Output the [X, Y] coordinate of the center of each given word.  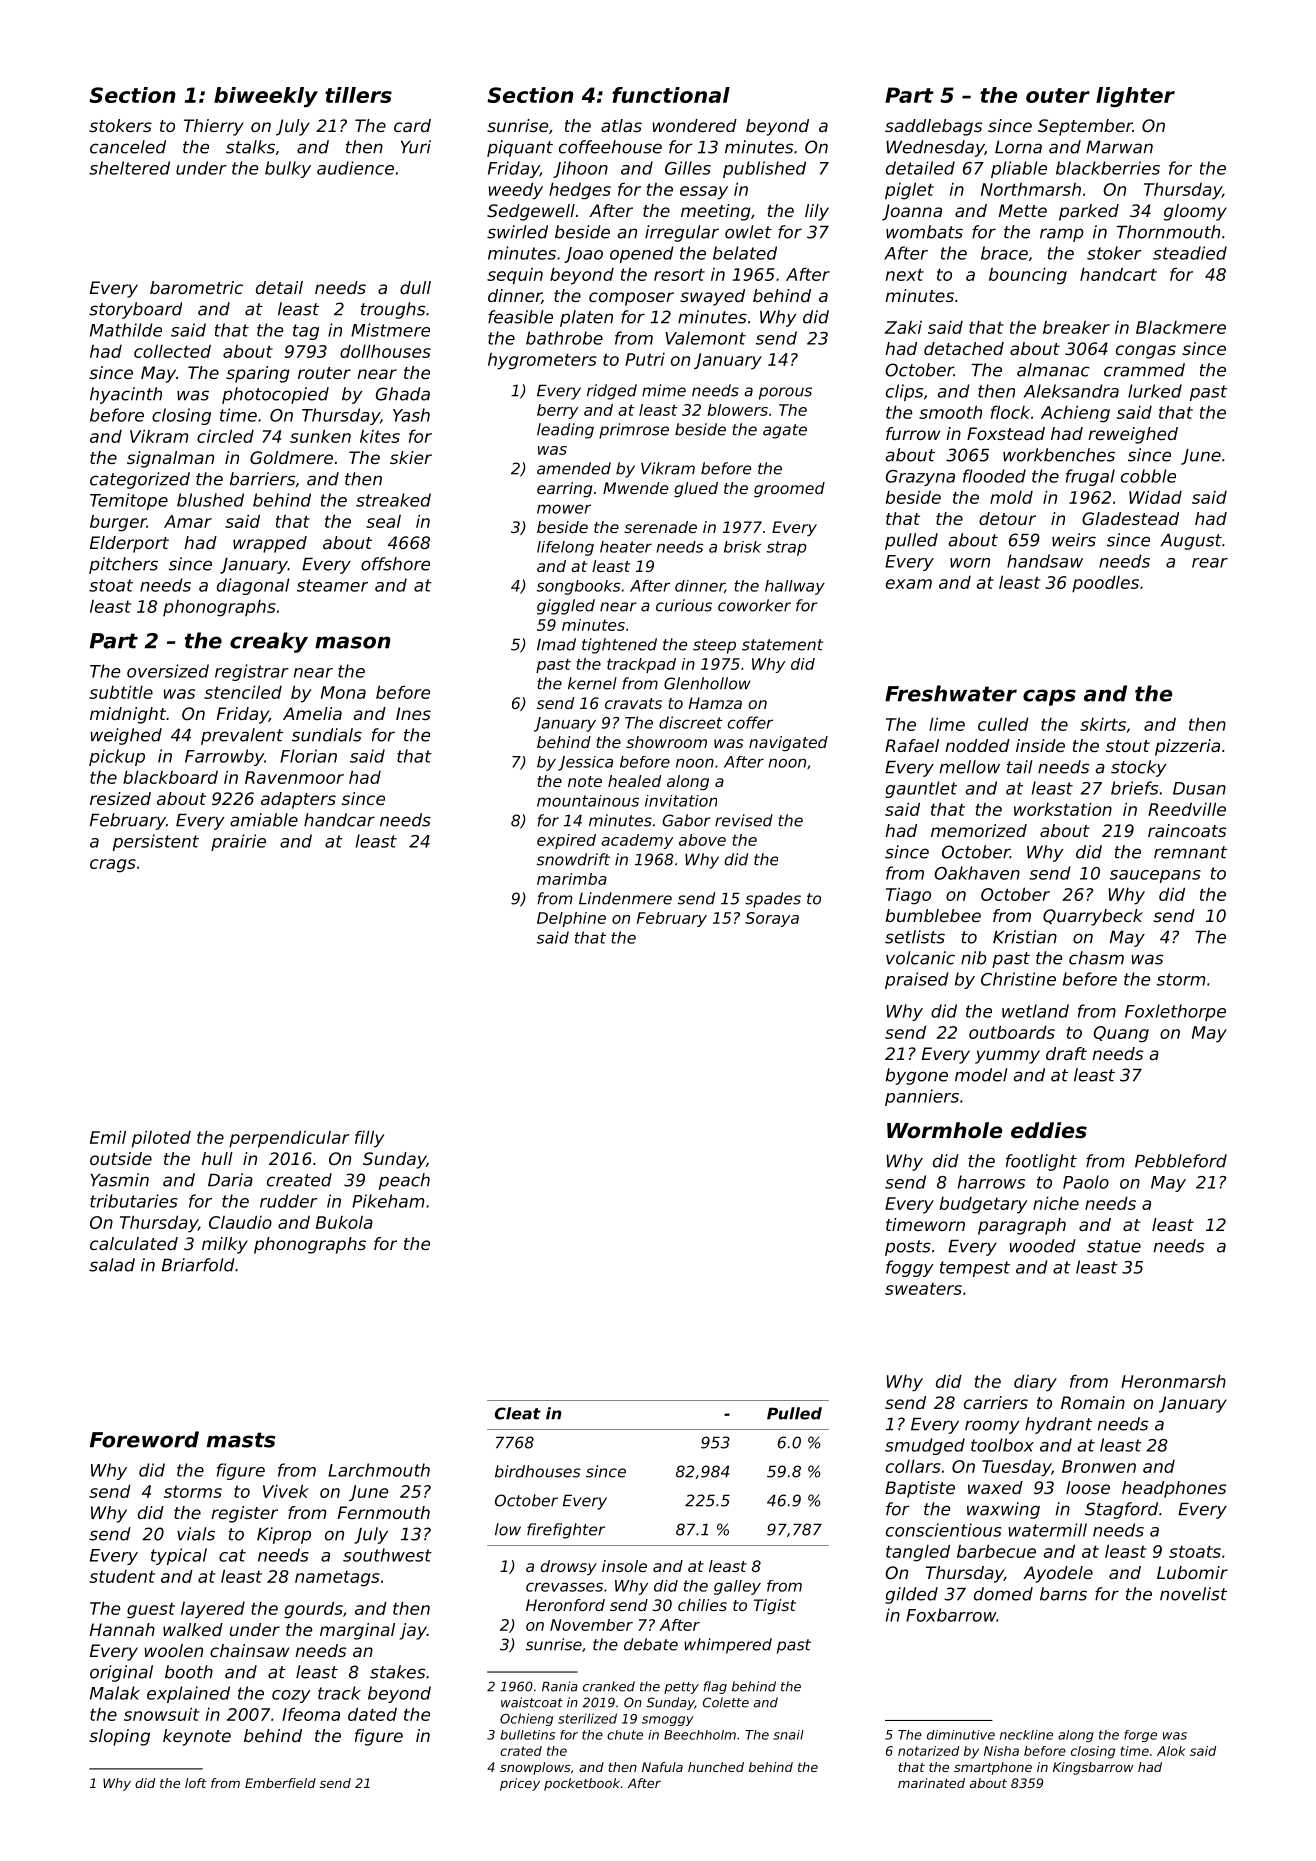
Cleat [518, 1413]
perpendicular [289, 1139]
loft [196, 1783]
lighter [1135, 97]
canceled [128, 147]
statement [782, 645]
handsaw [1045, 561]
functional [671, 95]
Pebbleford [1181, 1161]
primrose [634, 431]
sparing [258, 374]
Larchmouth [379, 1470]
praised [917, 980]
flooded [994, 476]
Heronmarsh [1173, 1381]
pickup [117, 757]
